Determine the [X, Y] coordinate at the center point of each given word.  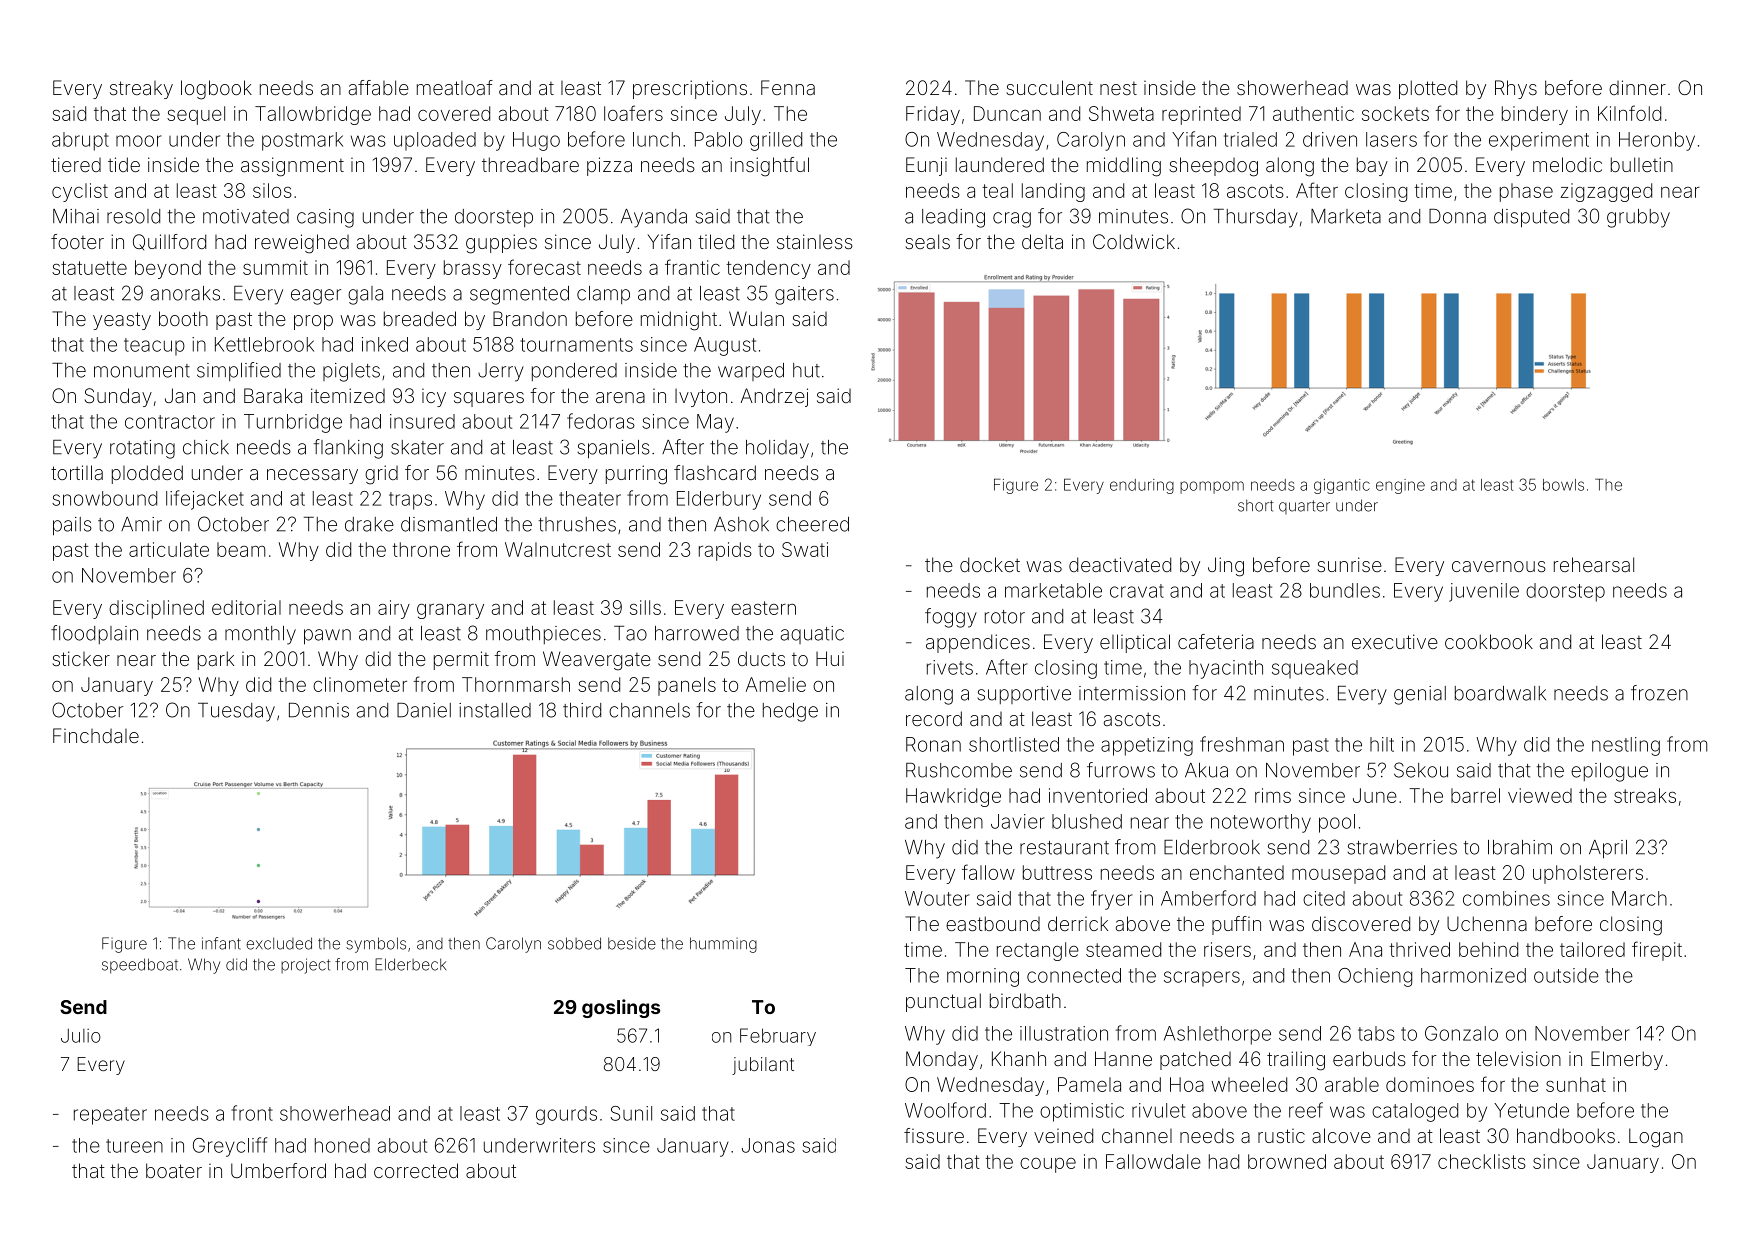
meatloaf [455, 87]
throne [421, 549]
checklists [1482, 1161]
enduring [1142, 486]
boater [174, 1170]
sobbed [574, 943]
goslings [621, 1008]
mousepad [1338, 874]
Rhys [1516, 89]
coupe [1048, 1165]
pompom [1212, 487]
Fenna [788, 87]
